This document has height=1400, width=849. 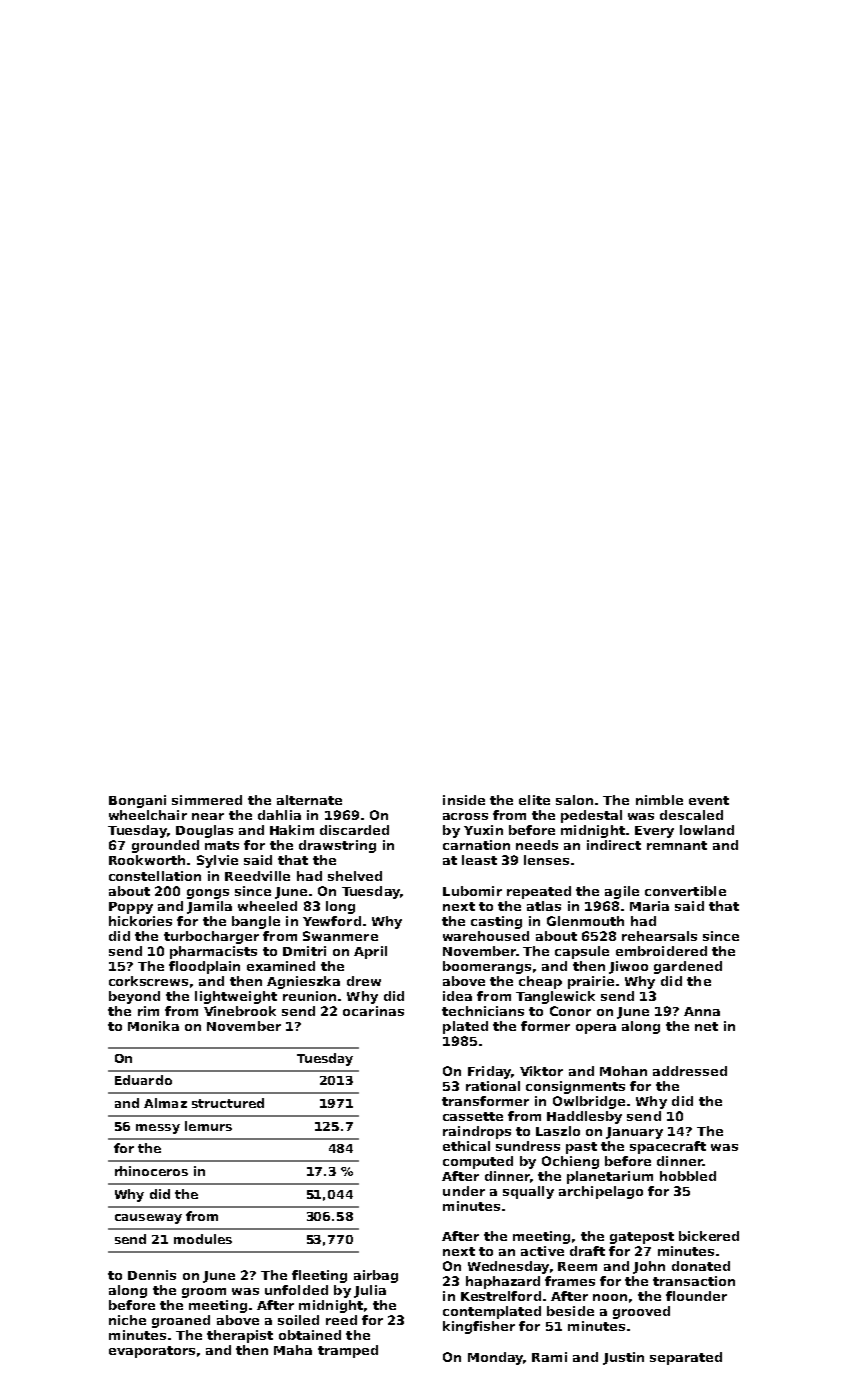 I want to click on event, so click(x=709, y=800).
